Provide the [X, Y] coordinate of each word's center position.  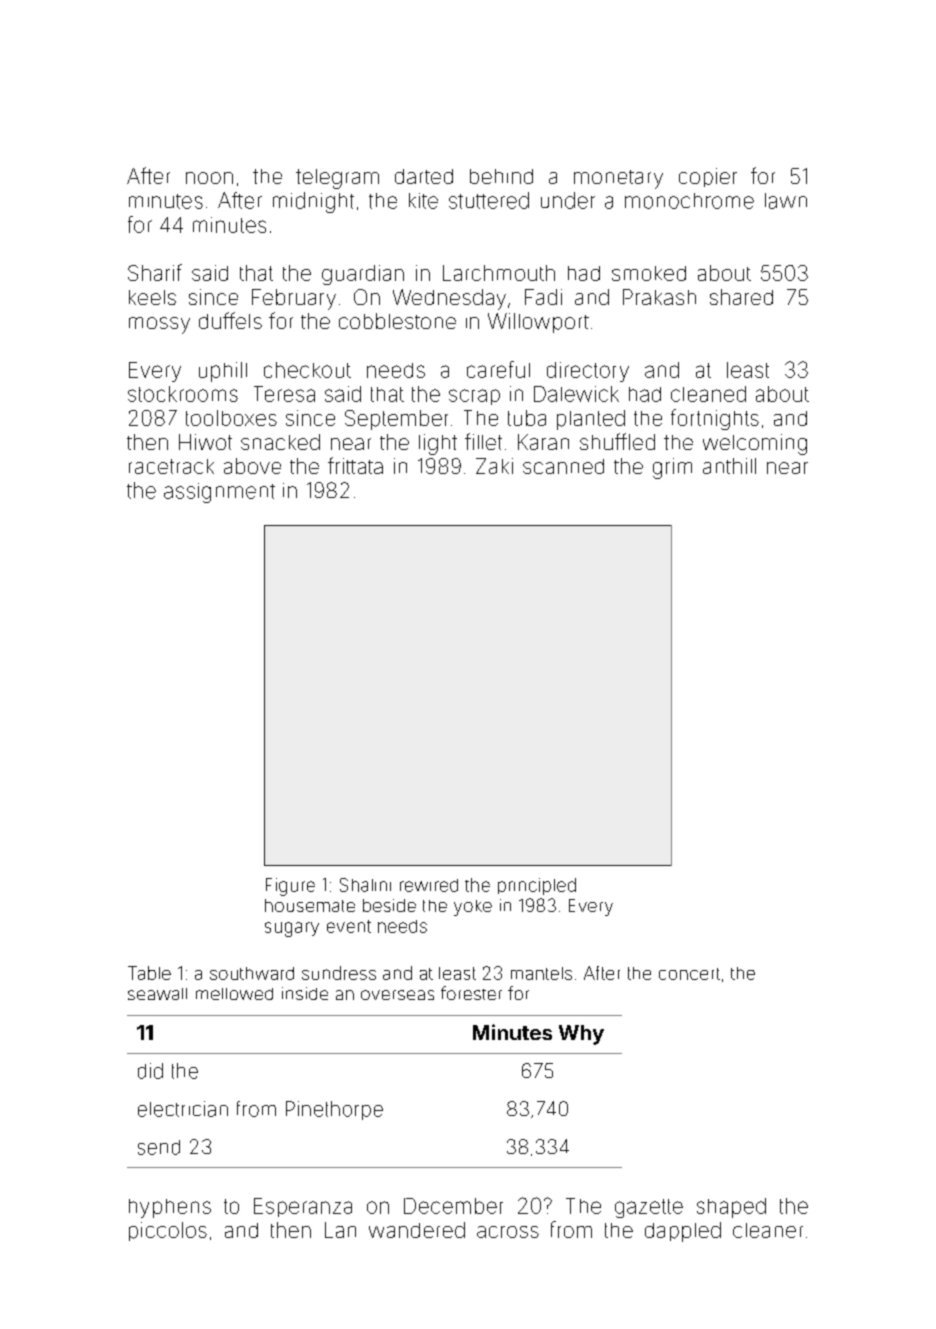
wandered [417, 1230]
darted [424, 176]
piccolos [168, 1231]
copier [708, 177]
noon [209, 178]
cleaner [768, 1230]
